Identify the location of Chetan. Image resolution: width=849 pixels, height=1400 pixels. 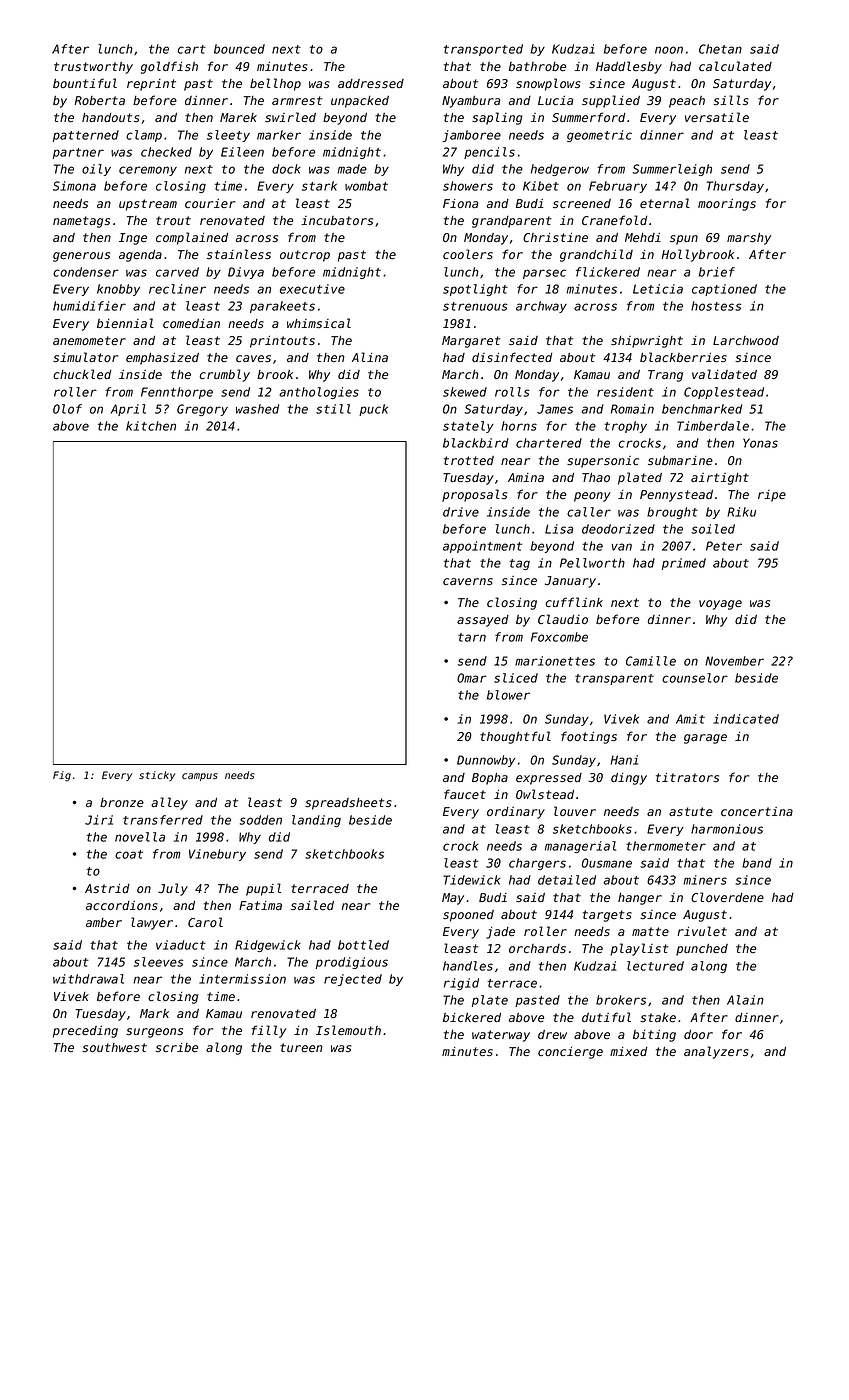
(720, 49).
